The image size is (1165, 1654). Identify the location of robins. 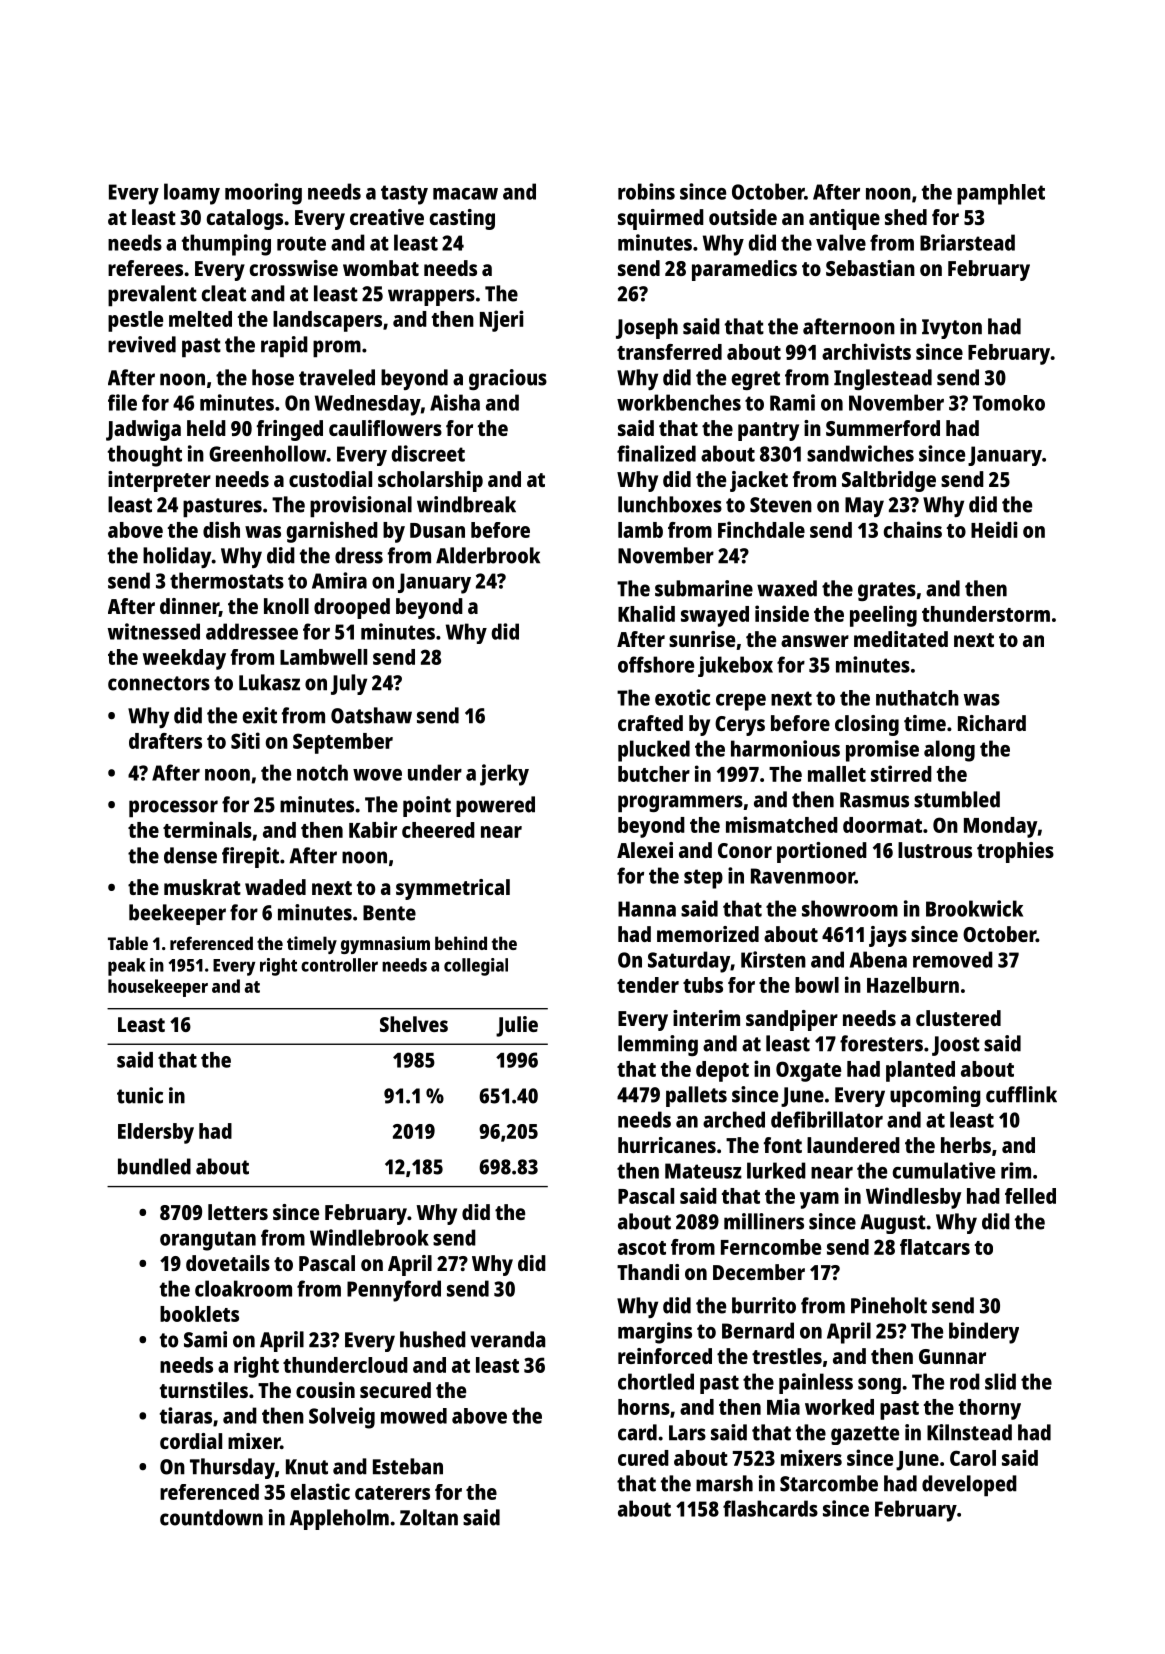
(646, 191).
